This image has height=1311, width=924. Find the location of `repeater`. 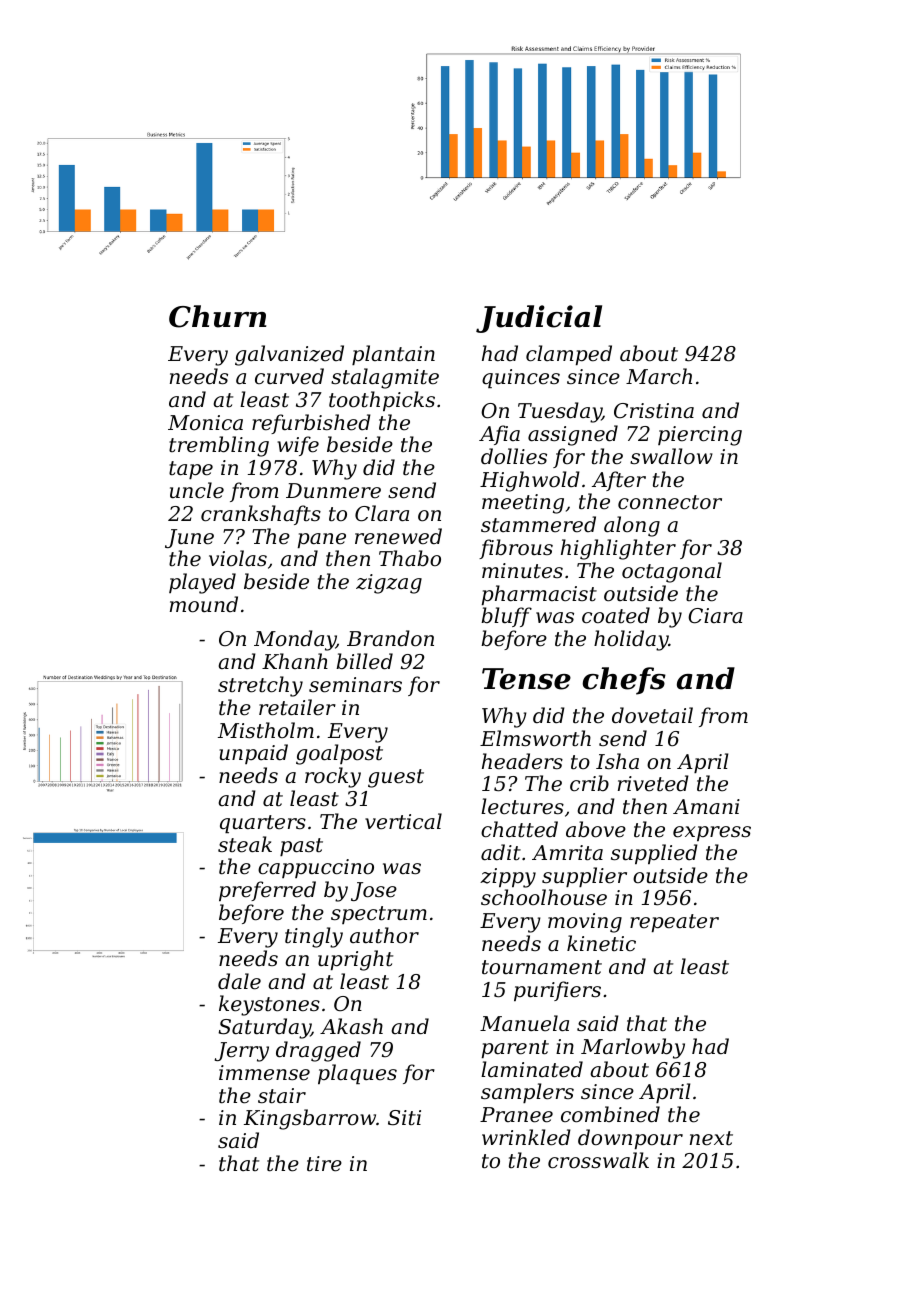

repeater is located at coordinates (674, 923).
